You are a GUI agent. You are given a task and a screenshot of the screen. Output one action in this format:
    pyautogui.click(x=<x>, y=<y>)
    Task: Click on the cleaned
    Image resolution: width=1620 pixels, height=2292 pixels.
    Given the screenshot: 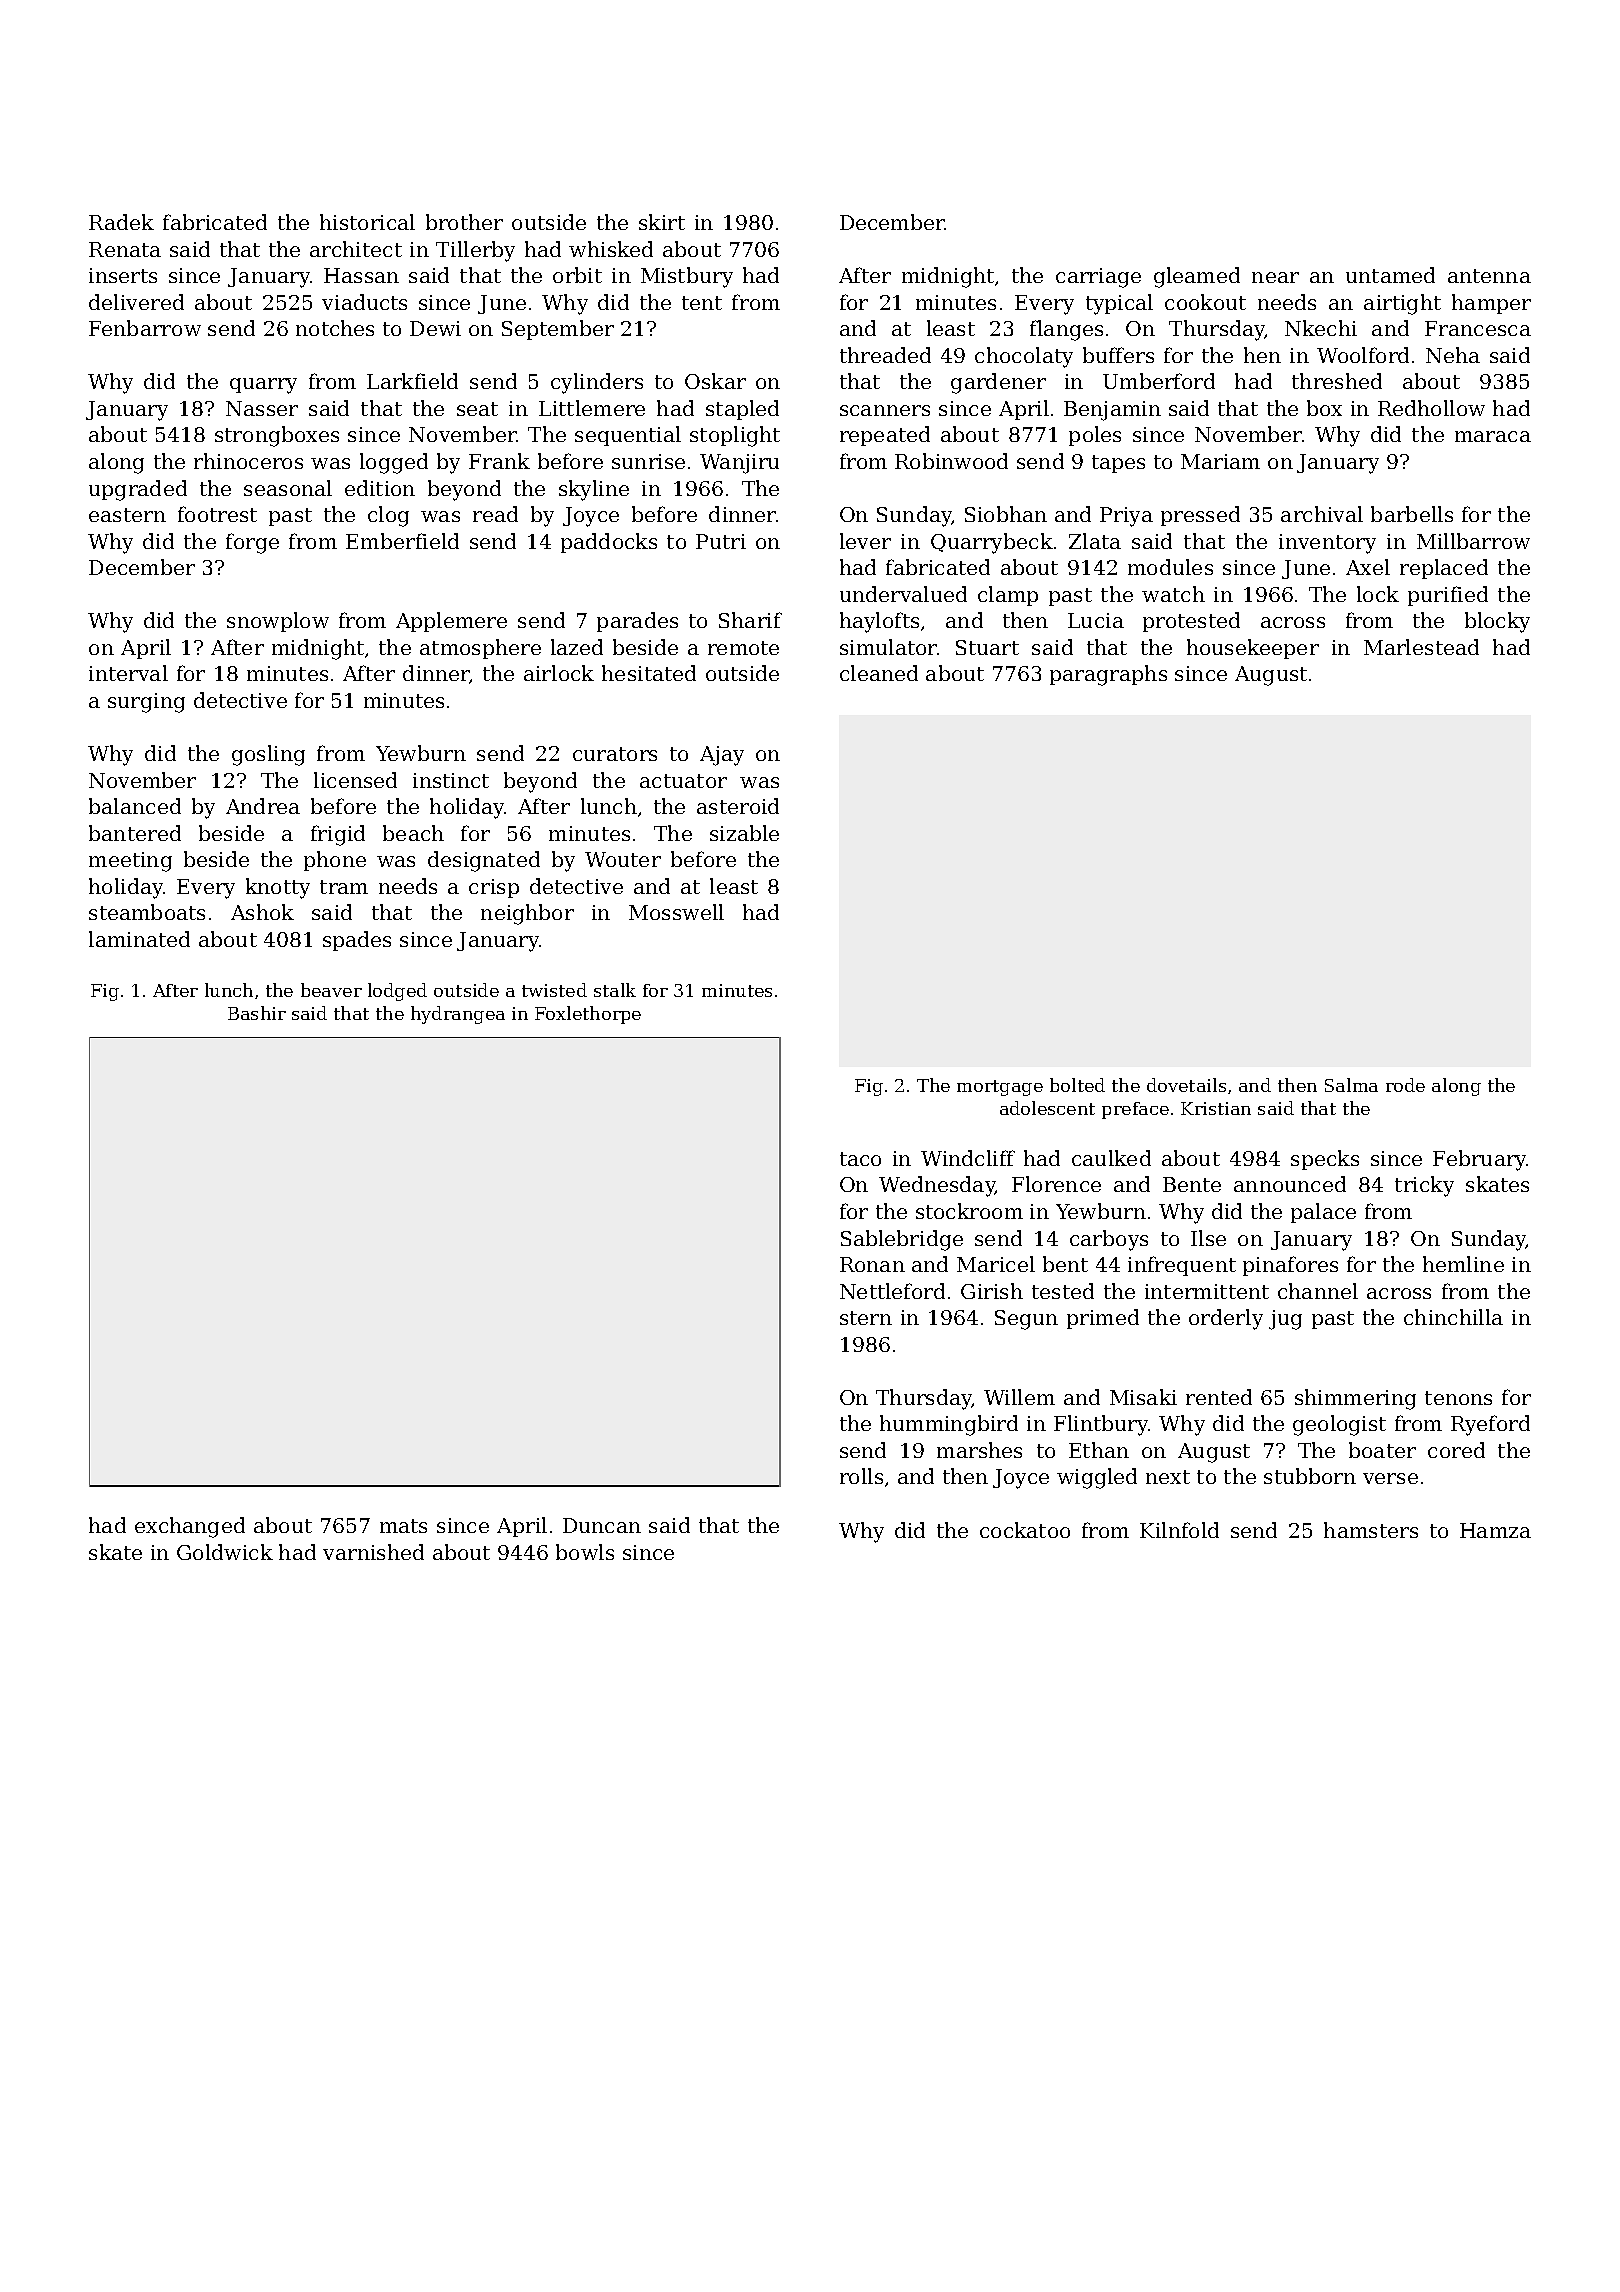 What is the action you would take?
    pyautogui.click(x=879, y=673)
